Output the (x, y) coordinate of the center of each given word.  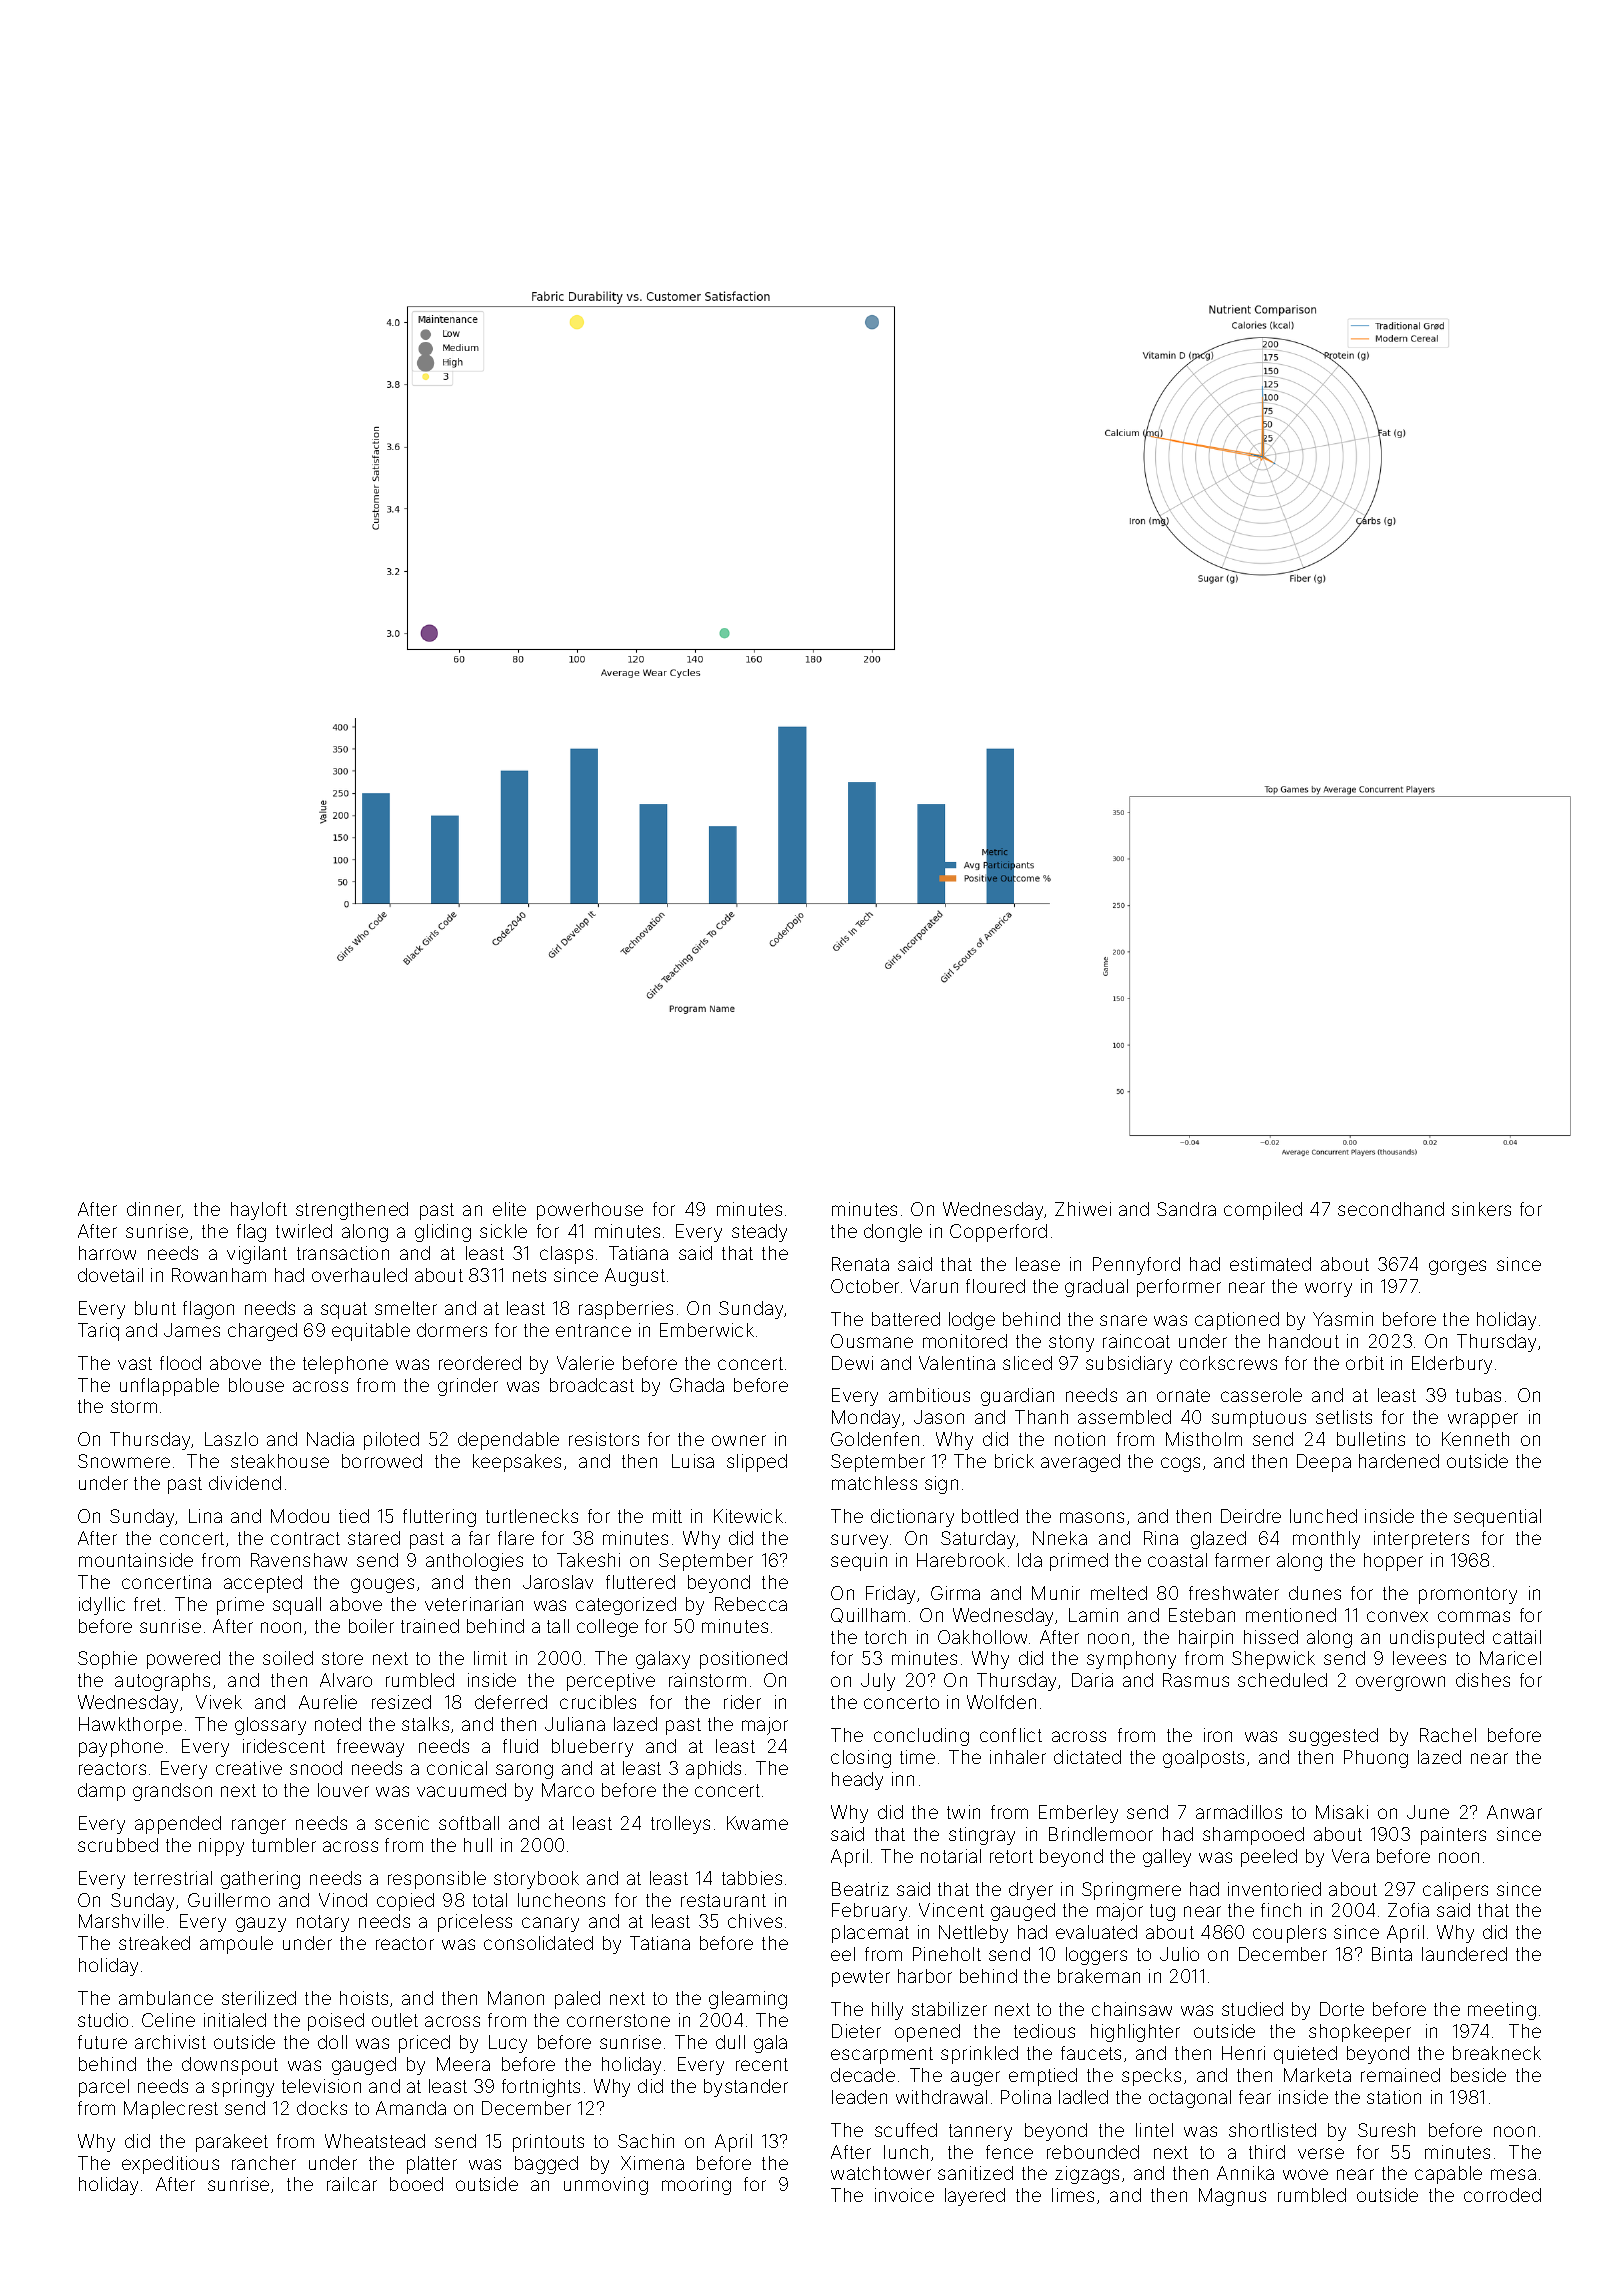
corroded (1502, 2195)
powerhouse (590, 1211)
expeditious (170, 2165)
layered (975, 2197)
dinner (154, 1210)
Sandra (1186, 1209)
